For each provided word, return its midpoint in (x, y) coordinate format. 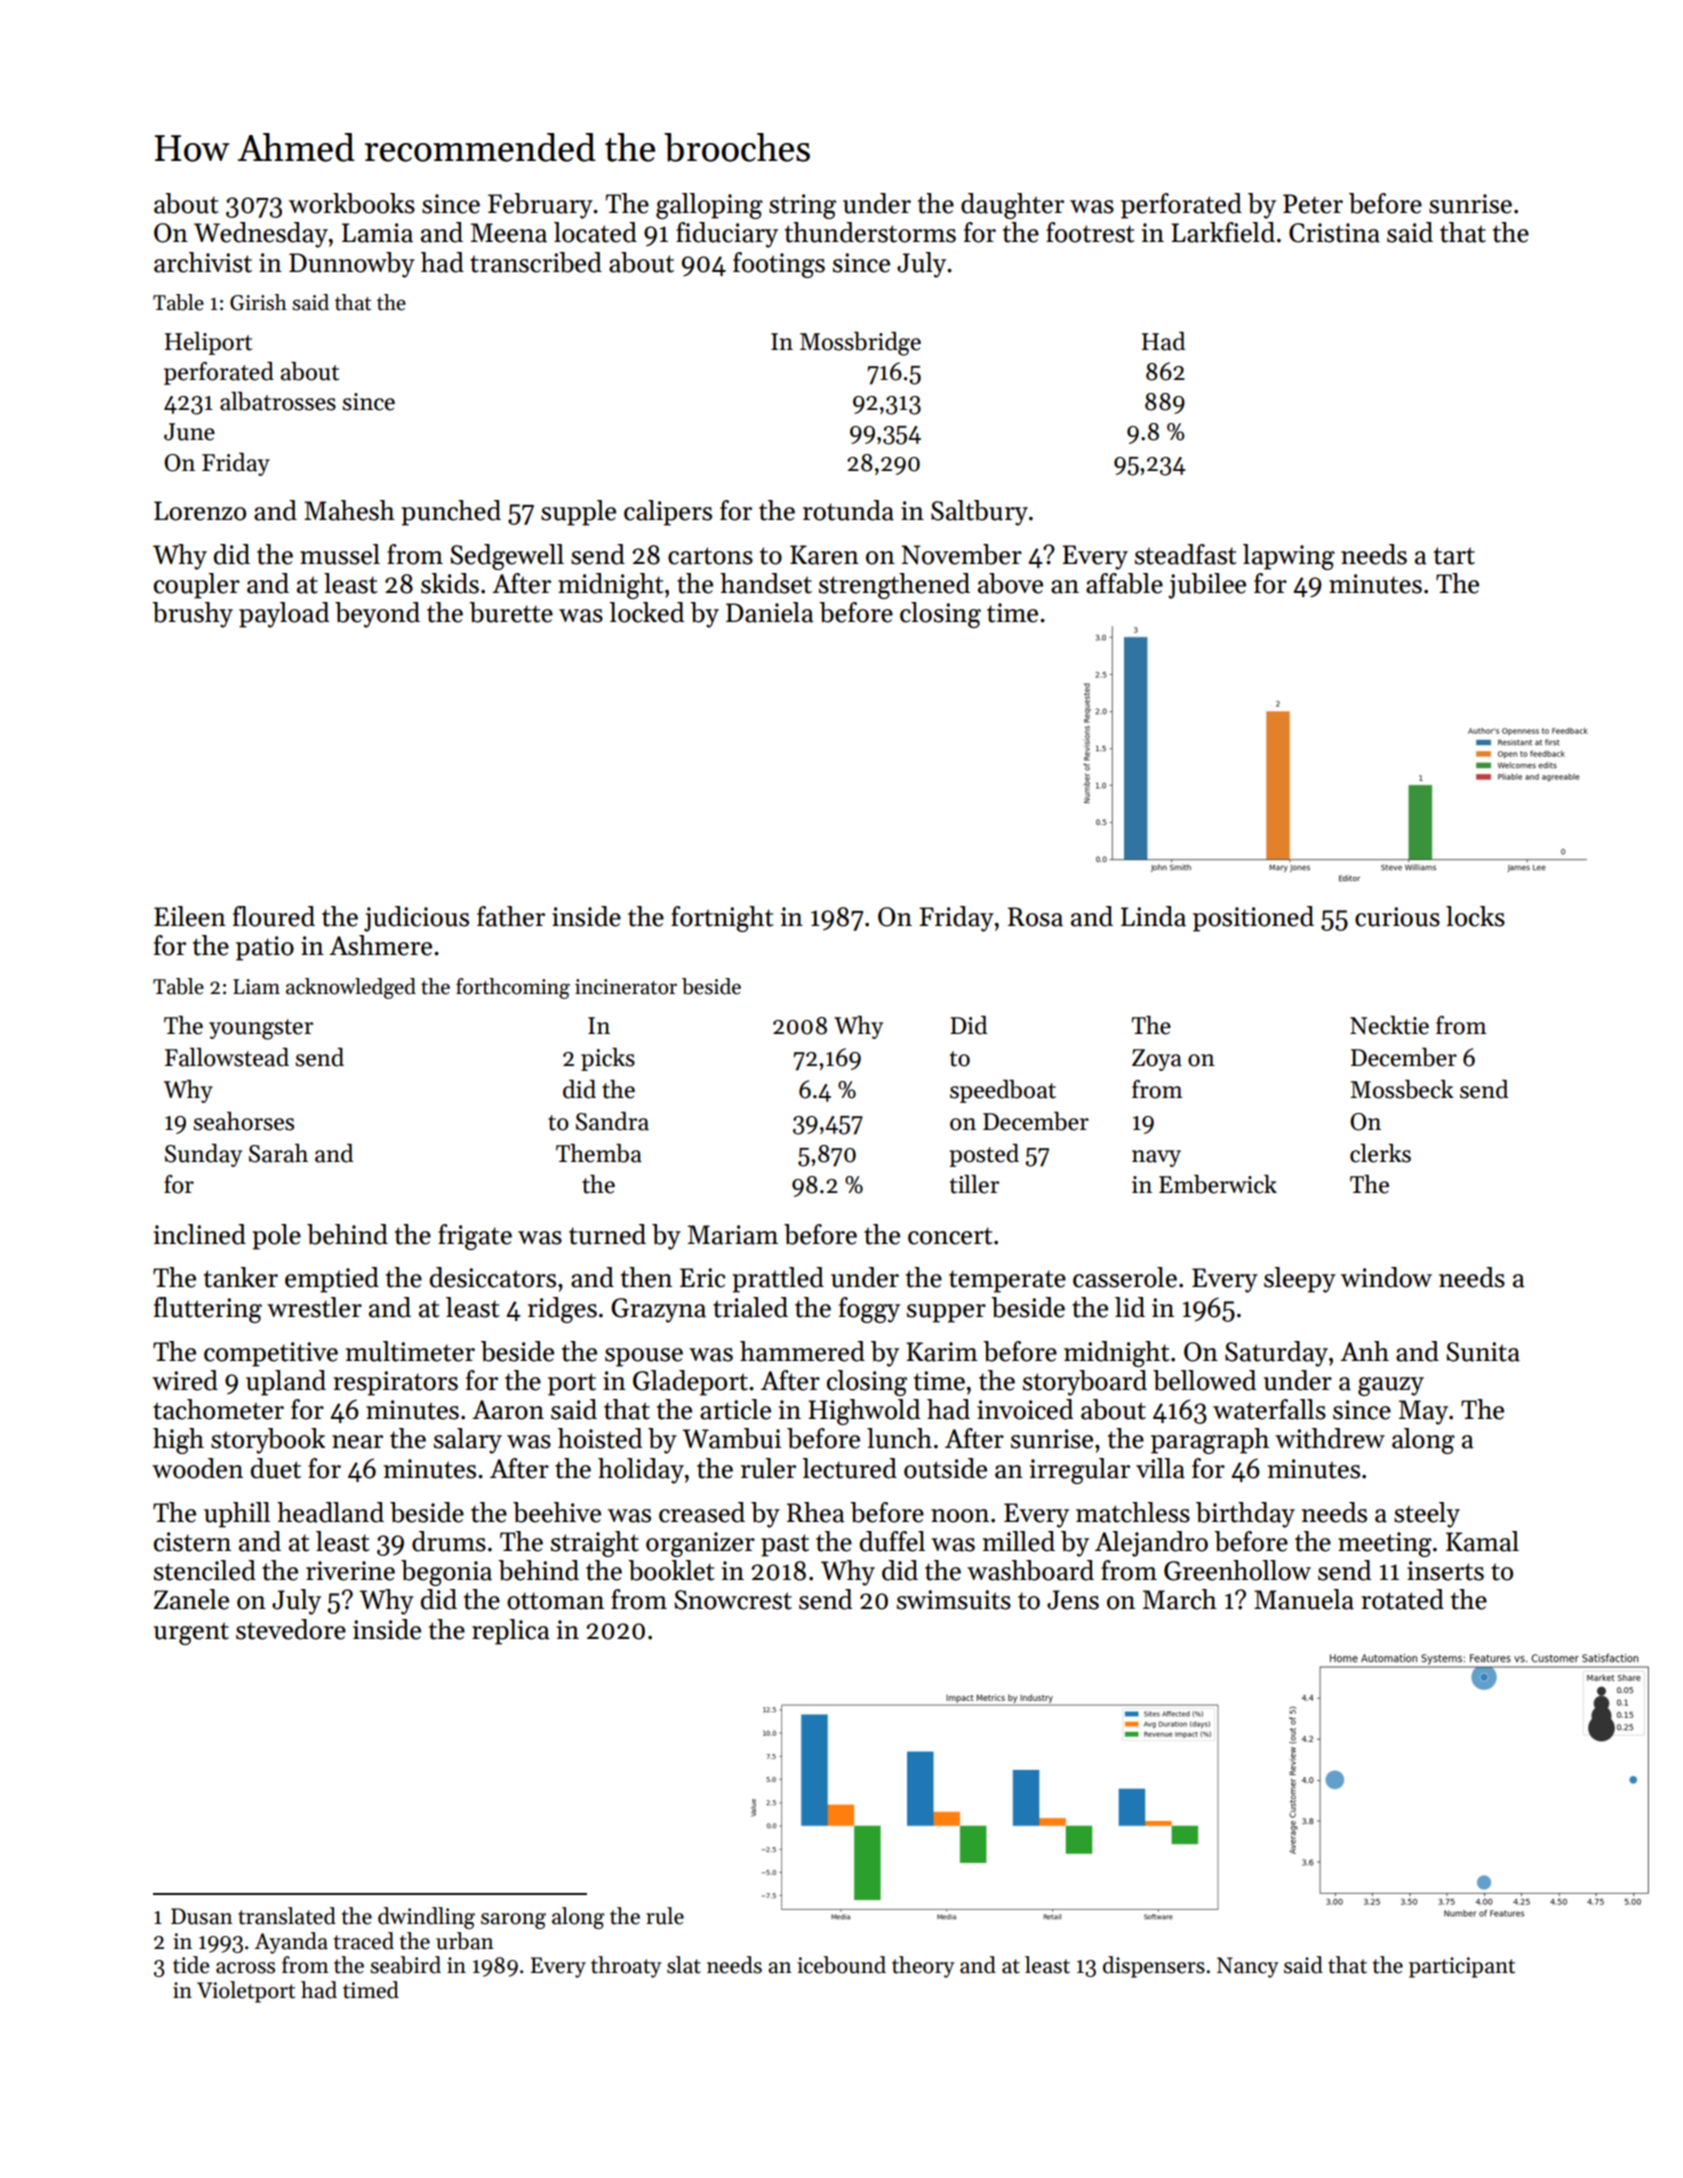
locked (646, 612)
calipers (668, 513)
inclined (199, 1234)
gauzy (1391, 1386)
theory (923, 1967)
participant (1462, 1967)
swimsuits (954, 1600)
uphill (237, 1515)
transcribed (536, 262)
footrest (1090, 232)
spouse (644, 1357)
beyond (377, 615)
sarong (513, 1921)
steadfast (1186, 554)
